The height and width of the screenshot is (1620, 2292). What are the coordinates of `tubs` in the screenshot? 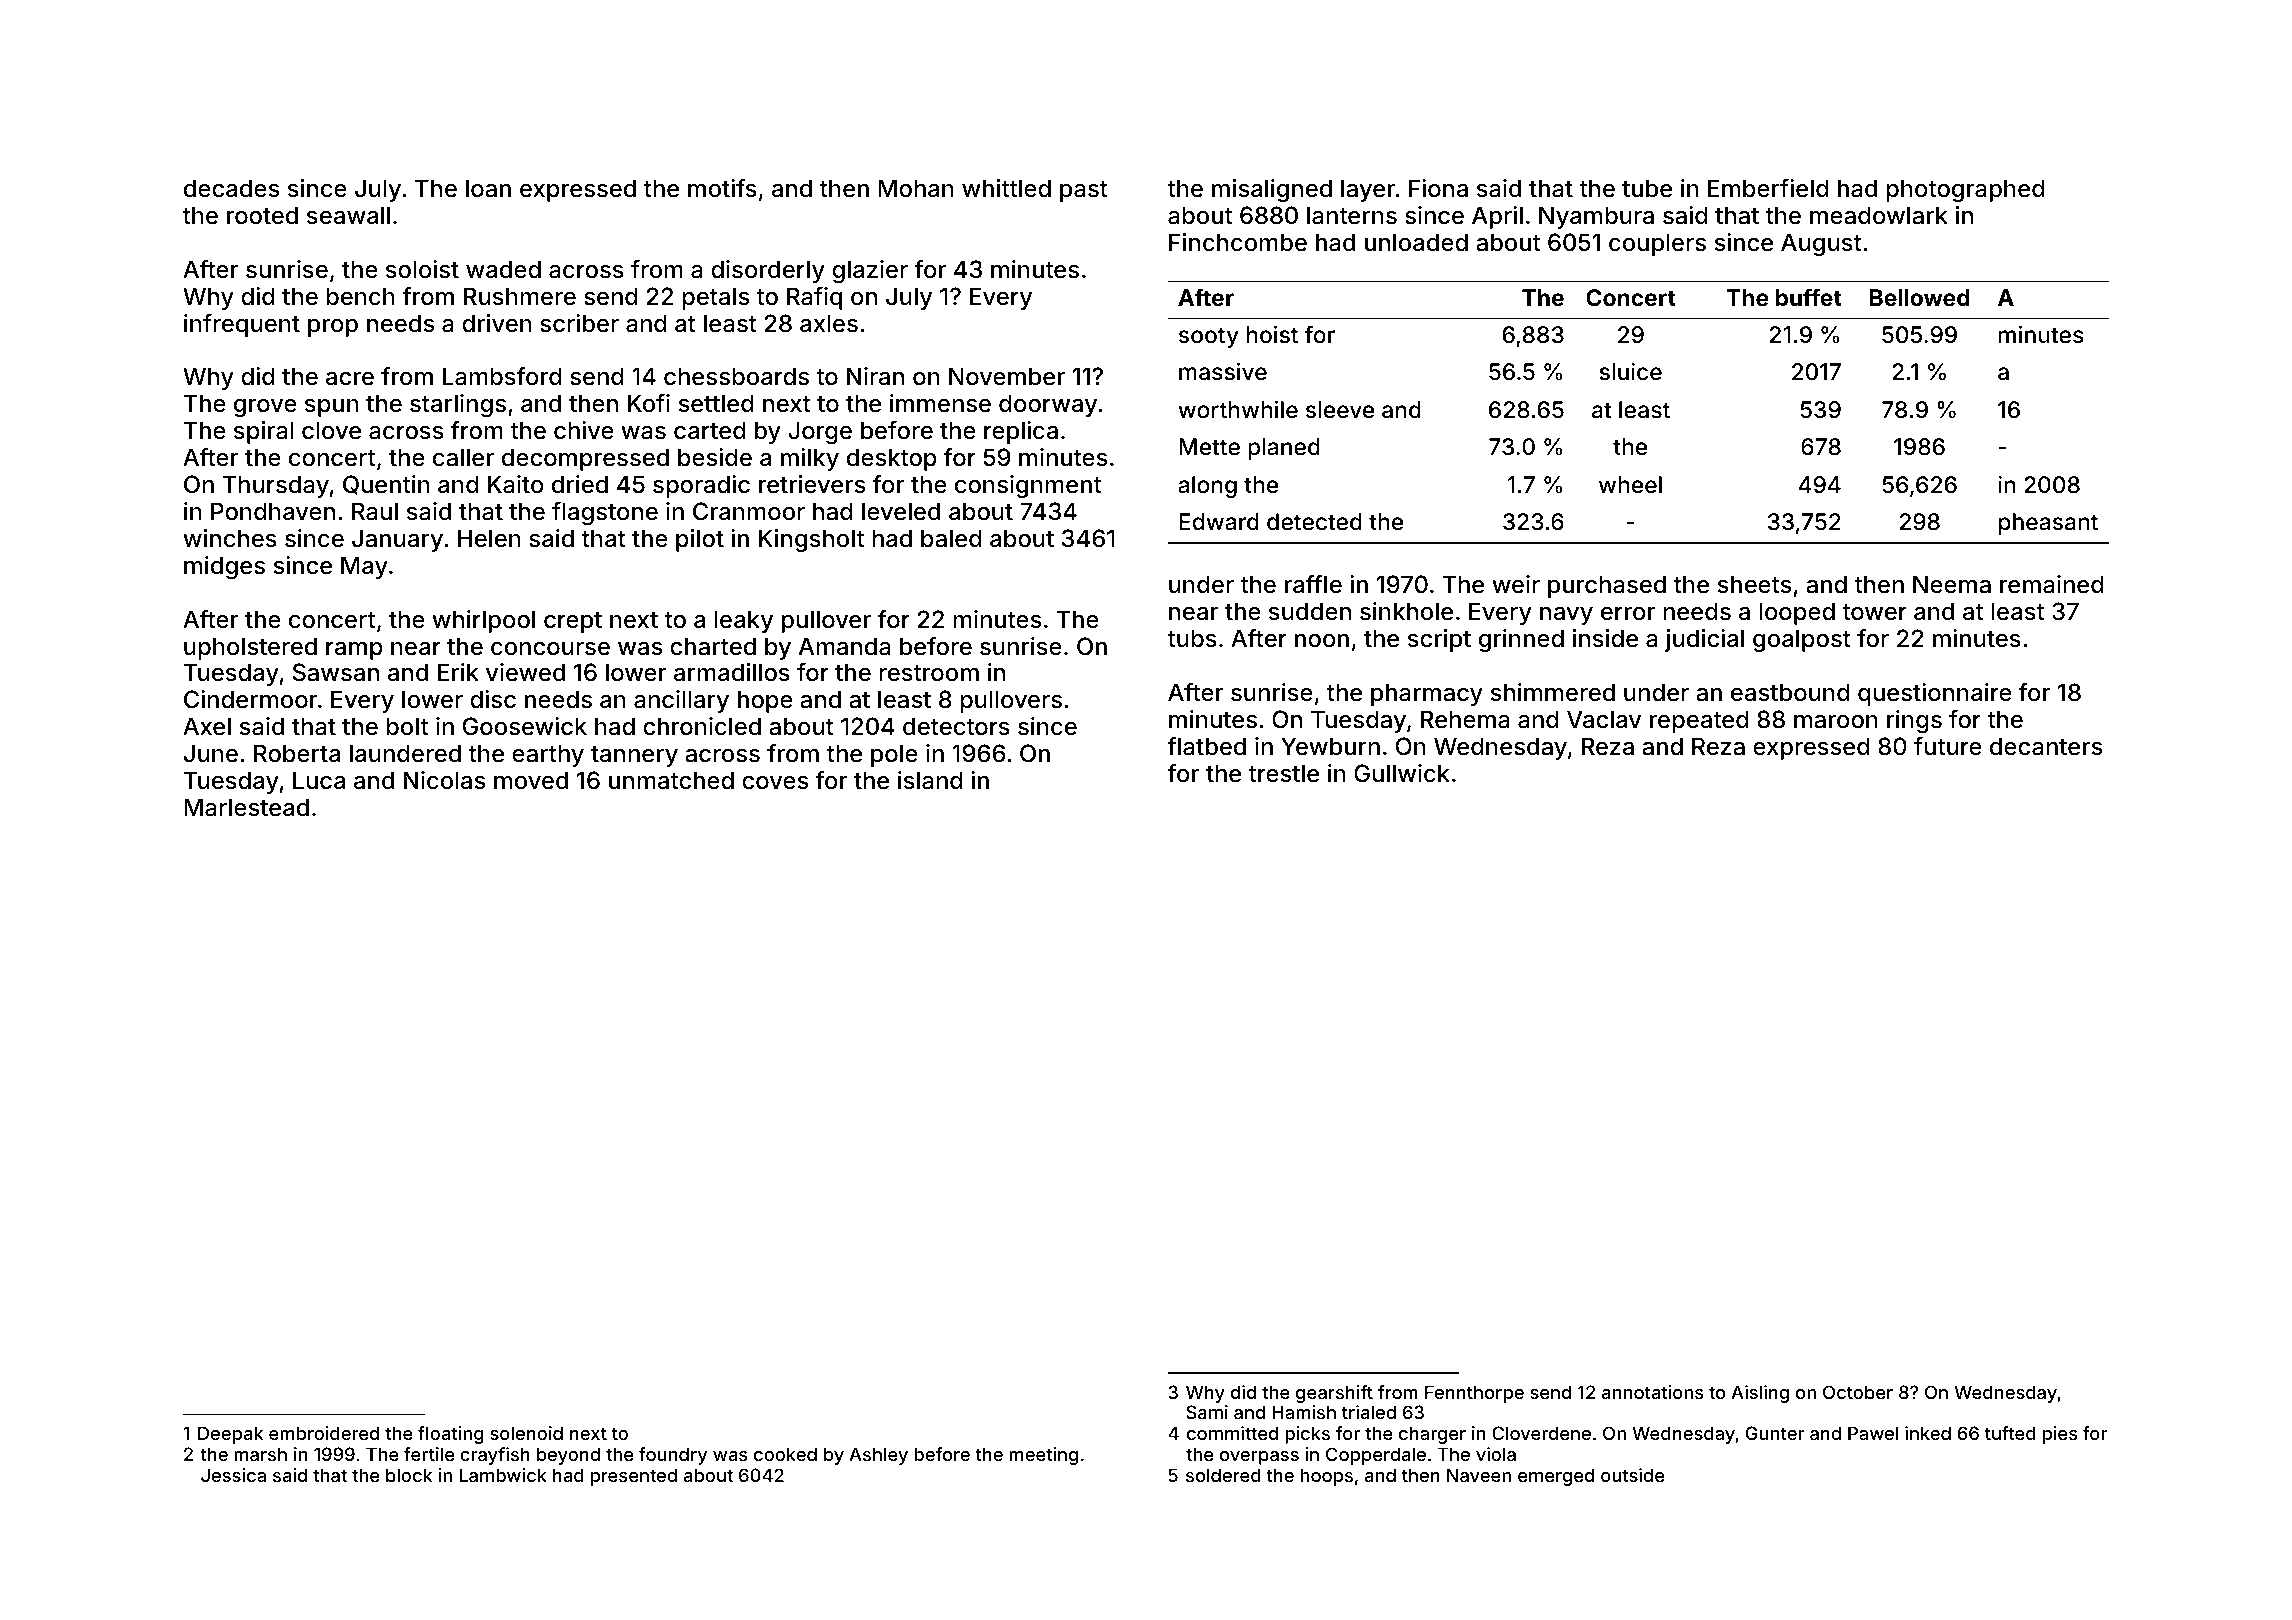 It's located at (1192, 638).
